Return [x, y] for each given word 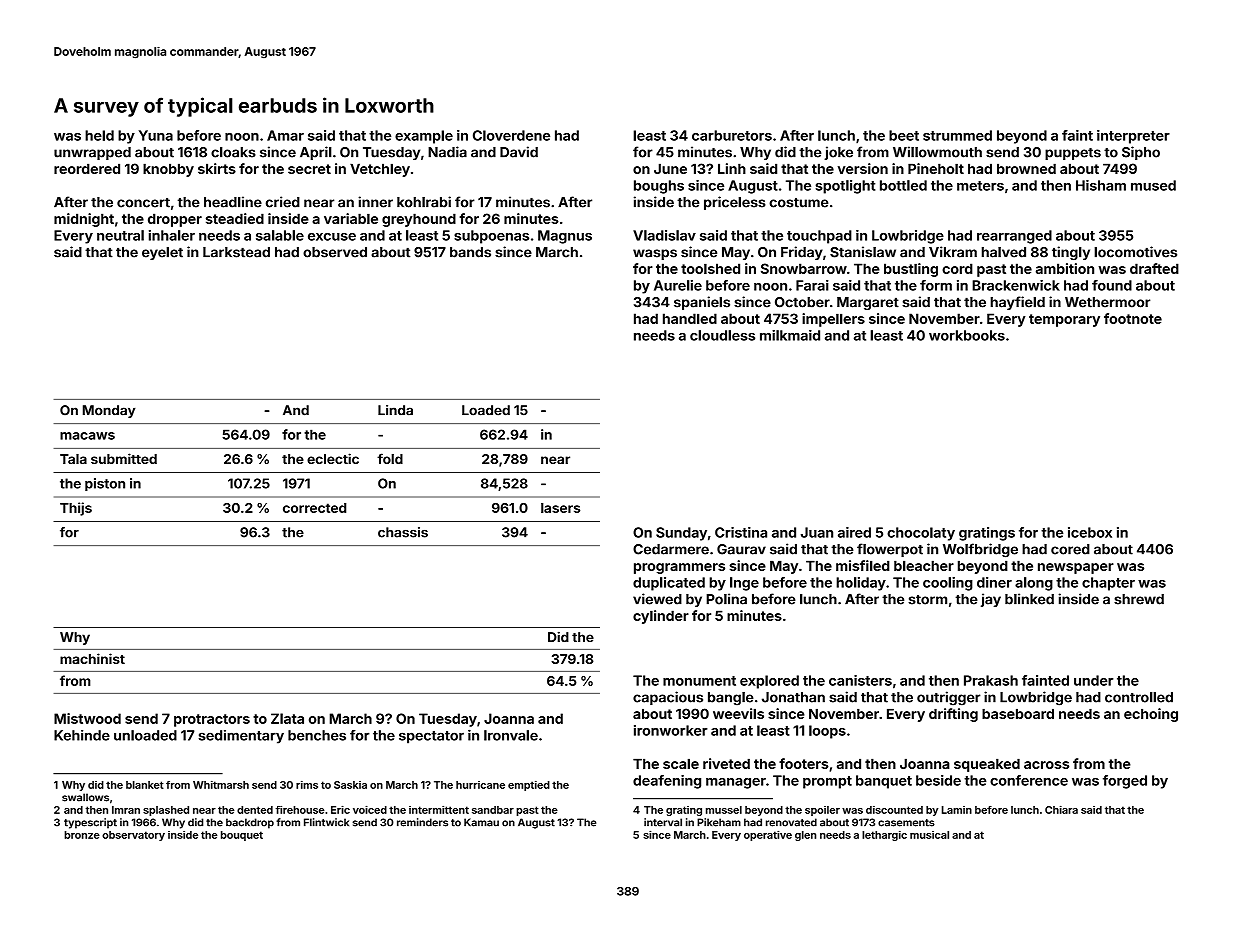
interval [663, 822]
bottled [903, 185]
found [1112, 285]
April [316, 153]
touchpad [819, 237]
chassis [403, 532]
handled [690, 318]
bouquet [242, 836]
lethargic [884, 836]
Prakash [991, 680]
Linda [395, 410]
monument [699, 681]
